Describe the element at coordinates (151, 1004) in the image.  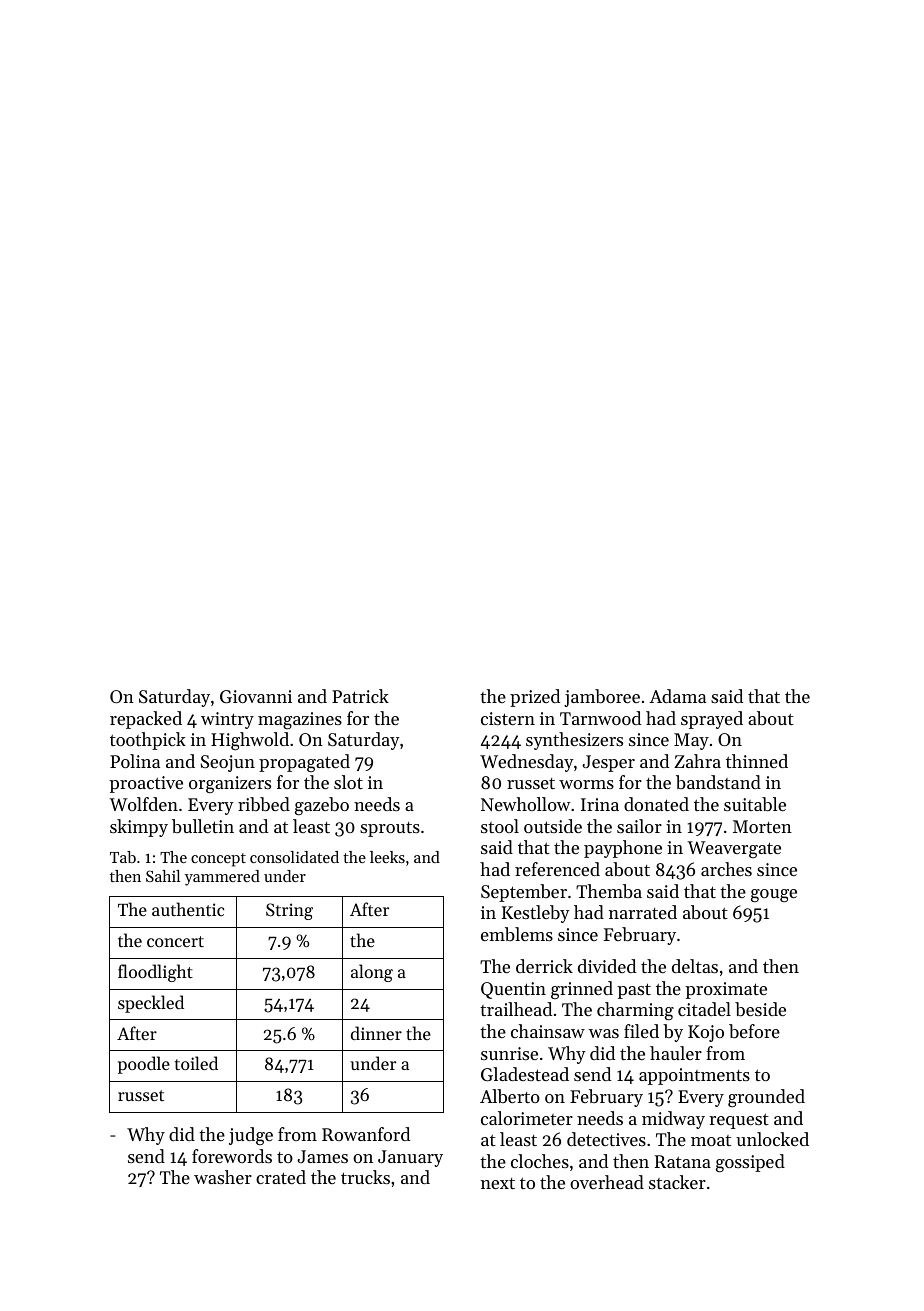
I see `speckled` at that location.
